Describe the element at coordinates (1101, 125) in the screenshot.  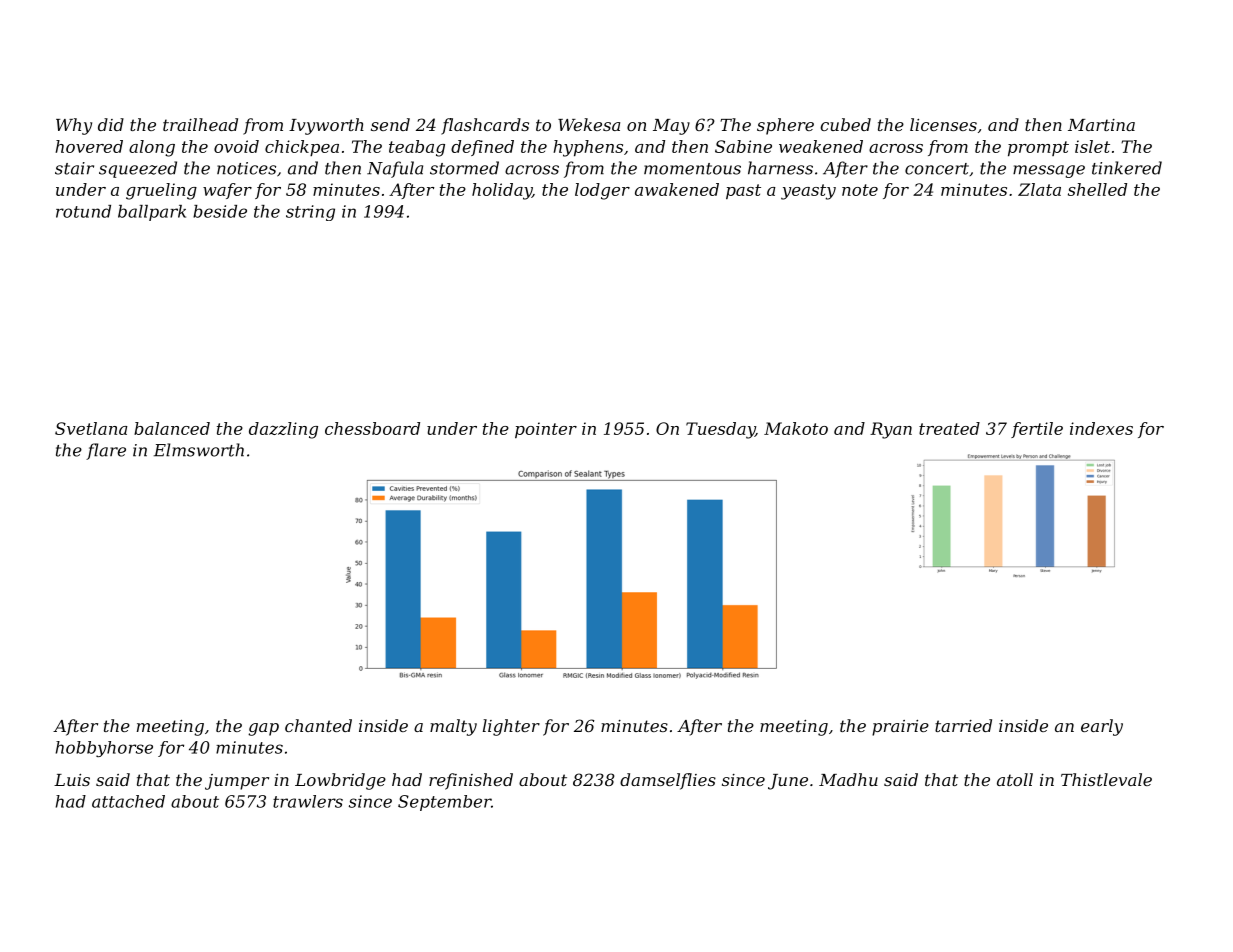
I see `Martina` at that location.
